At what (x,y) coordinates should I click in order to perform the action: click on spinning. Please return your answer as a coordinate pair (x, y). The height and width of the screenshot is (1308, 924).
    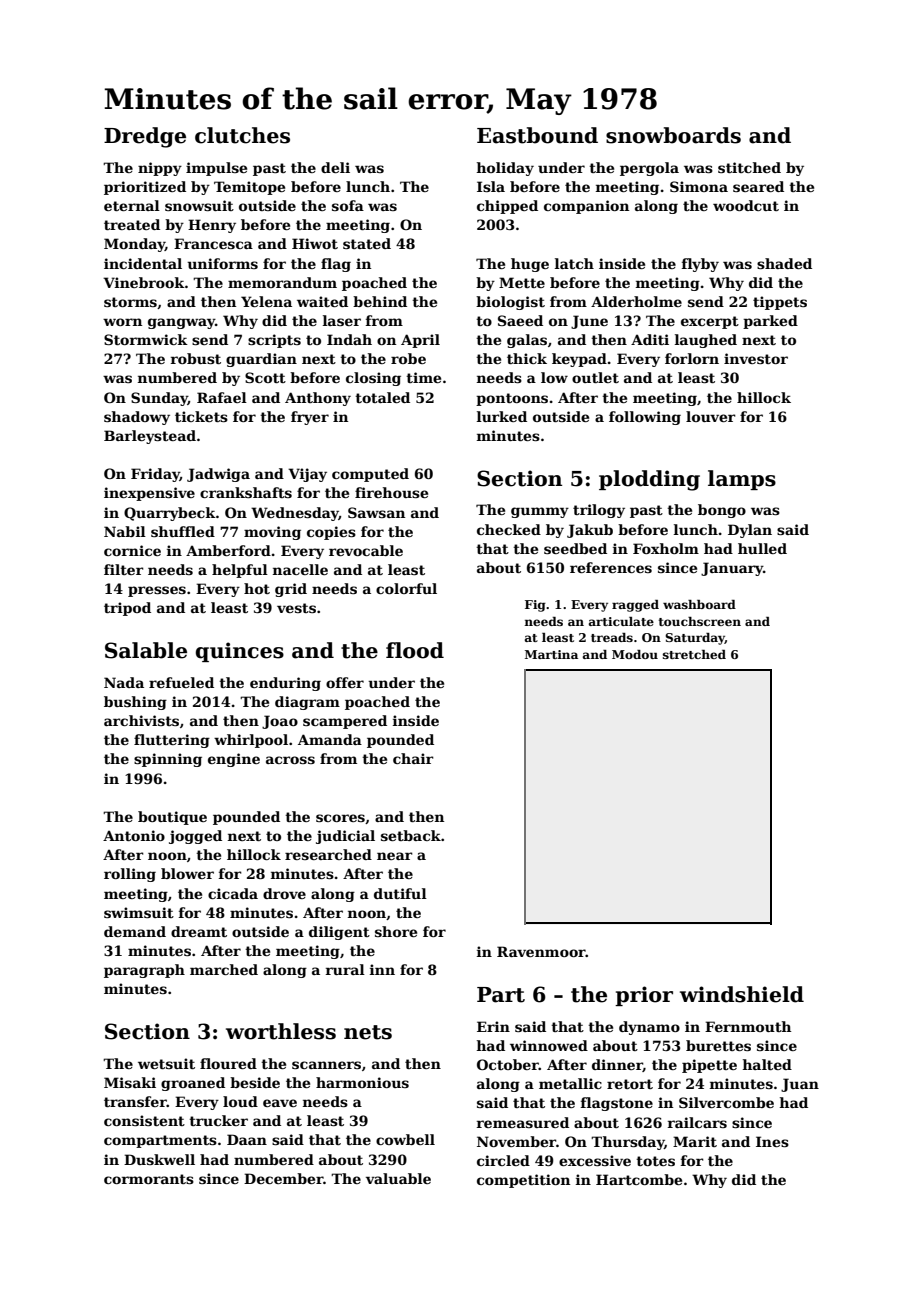
    Looking at the image, I should click on (168, 760).
